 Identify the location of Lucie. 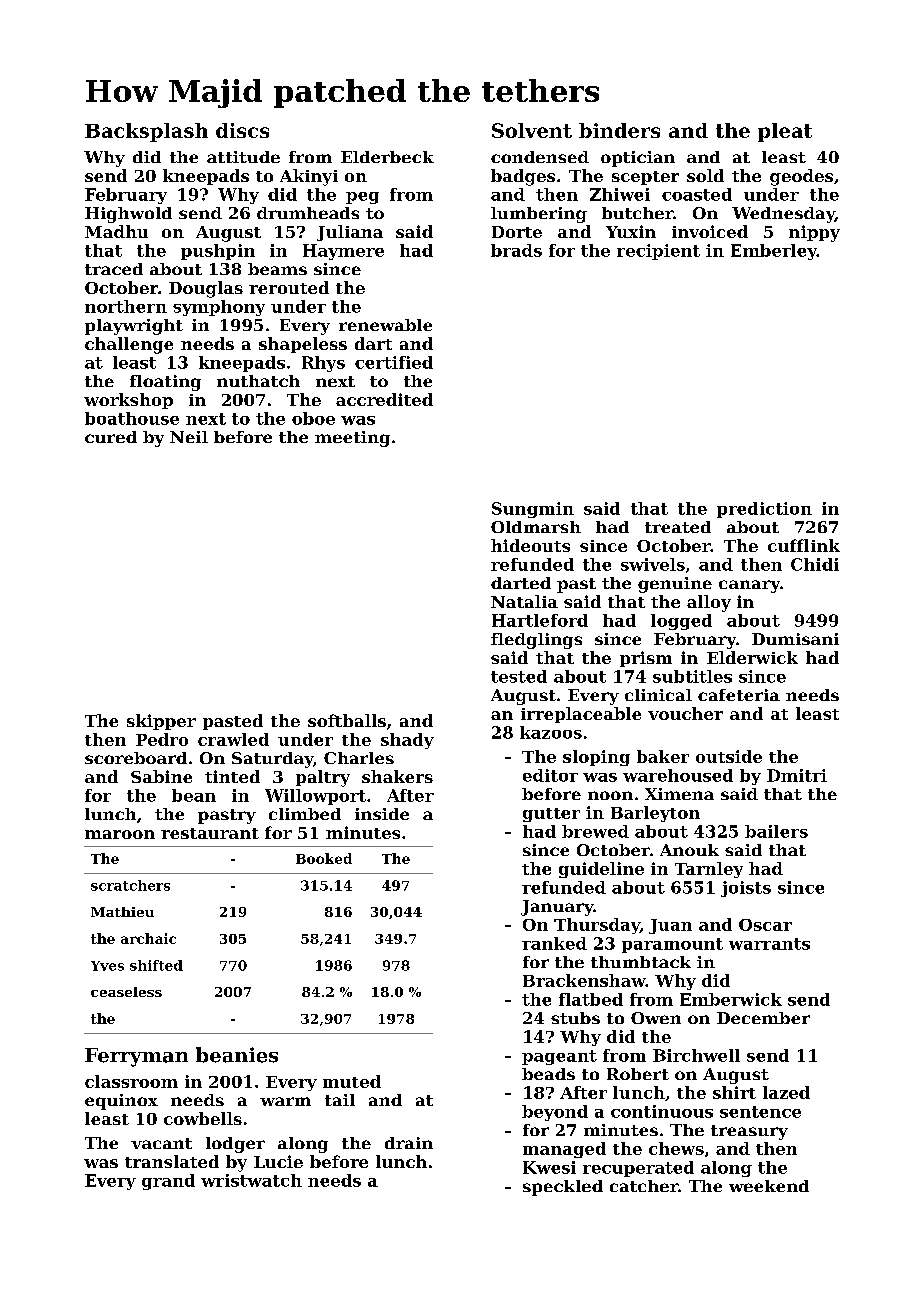
(278, 1161).
